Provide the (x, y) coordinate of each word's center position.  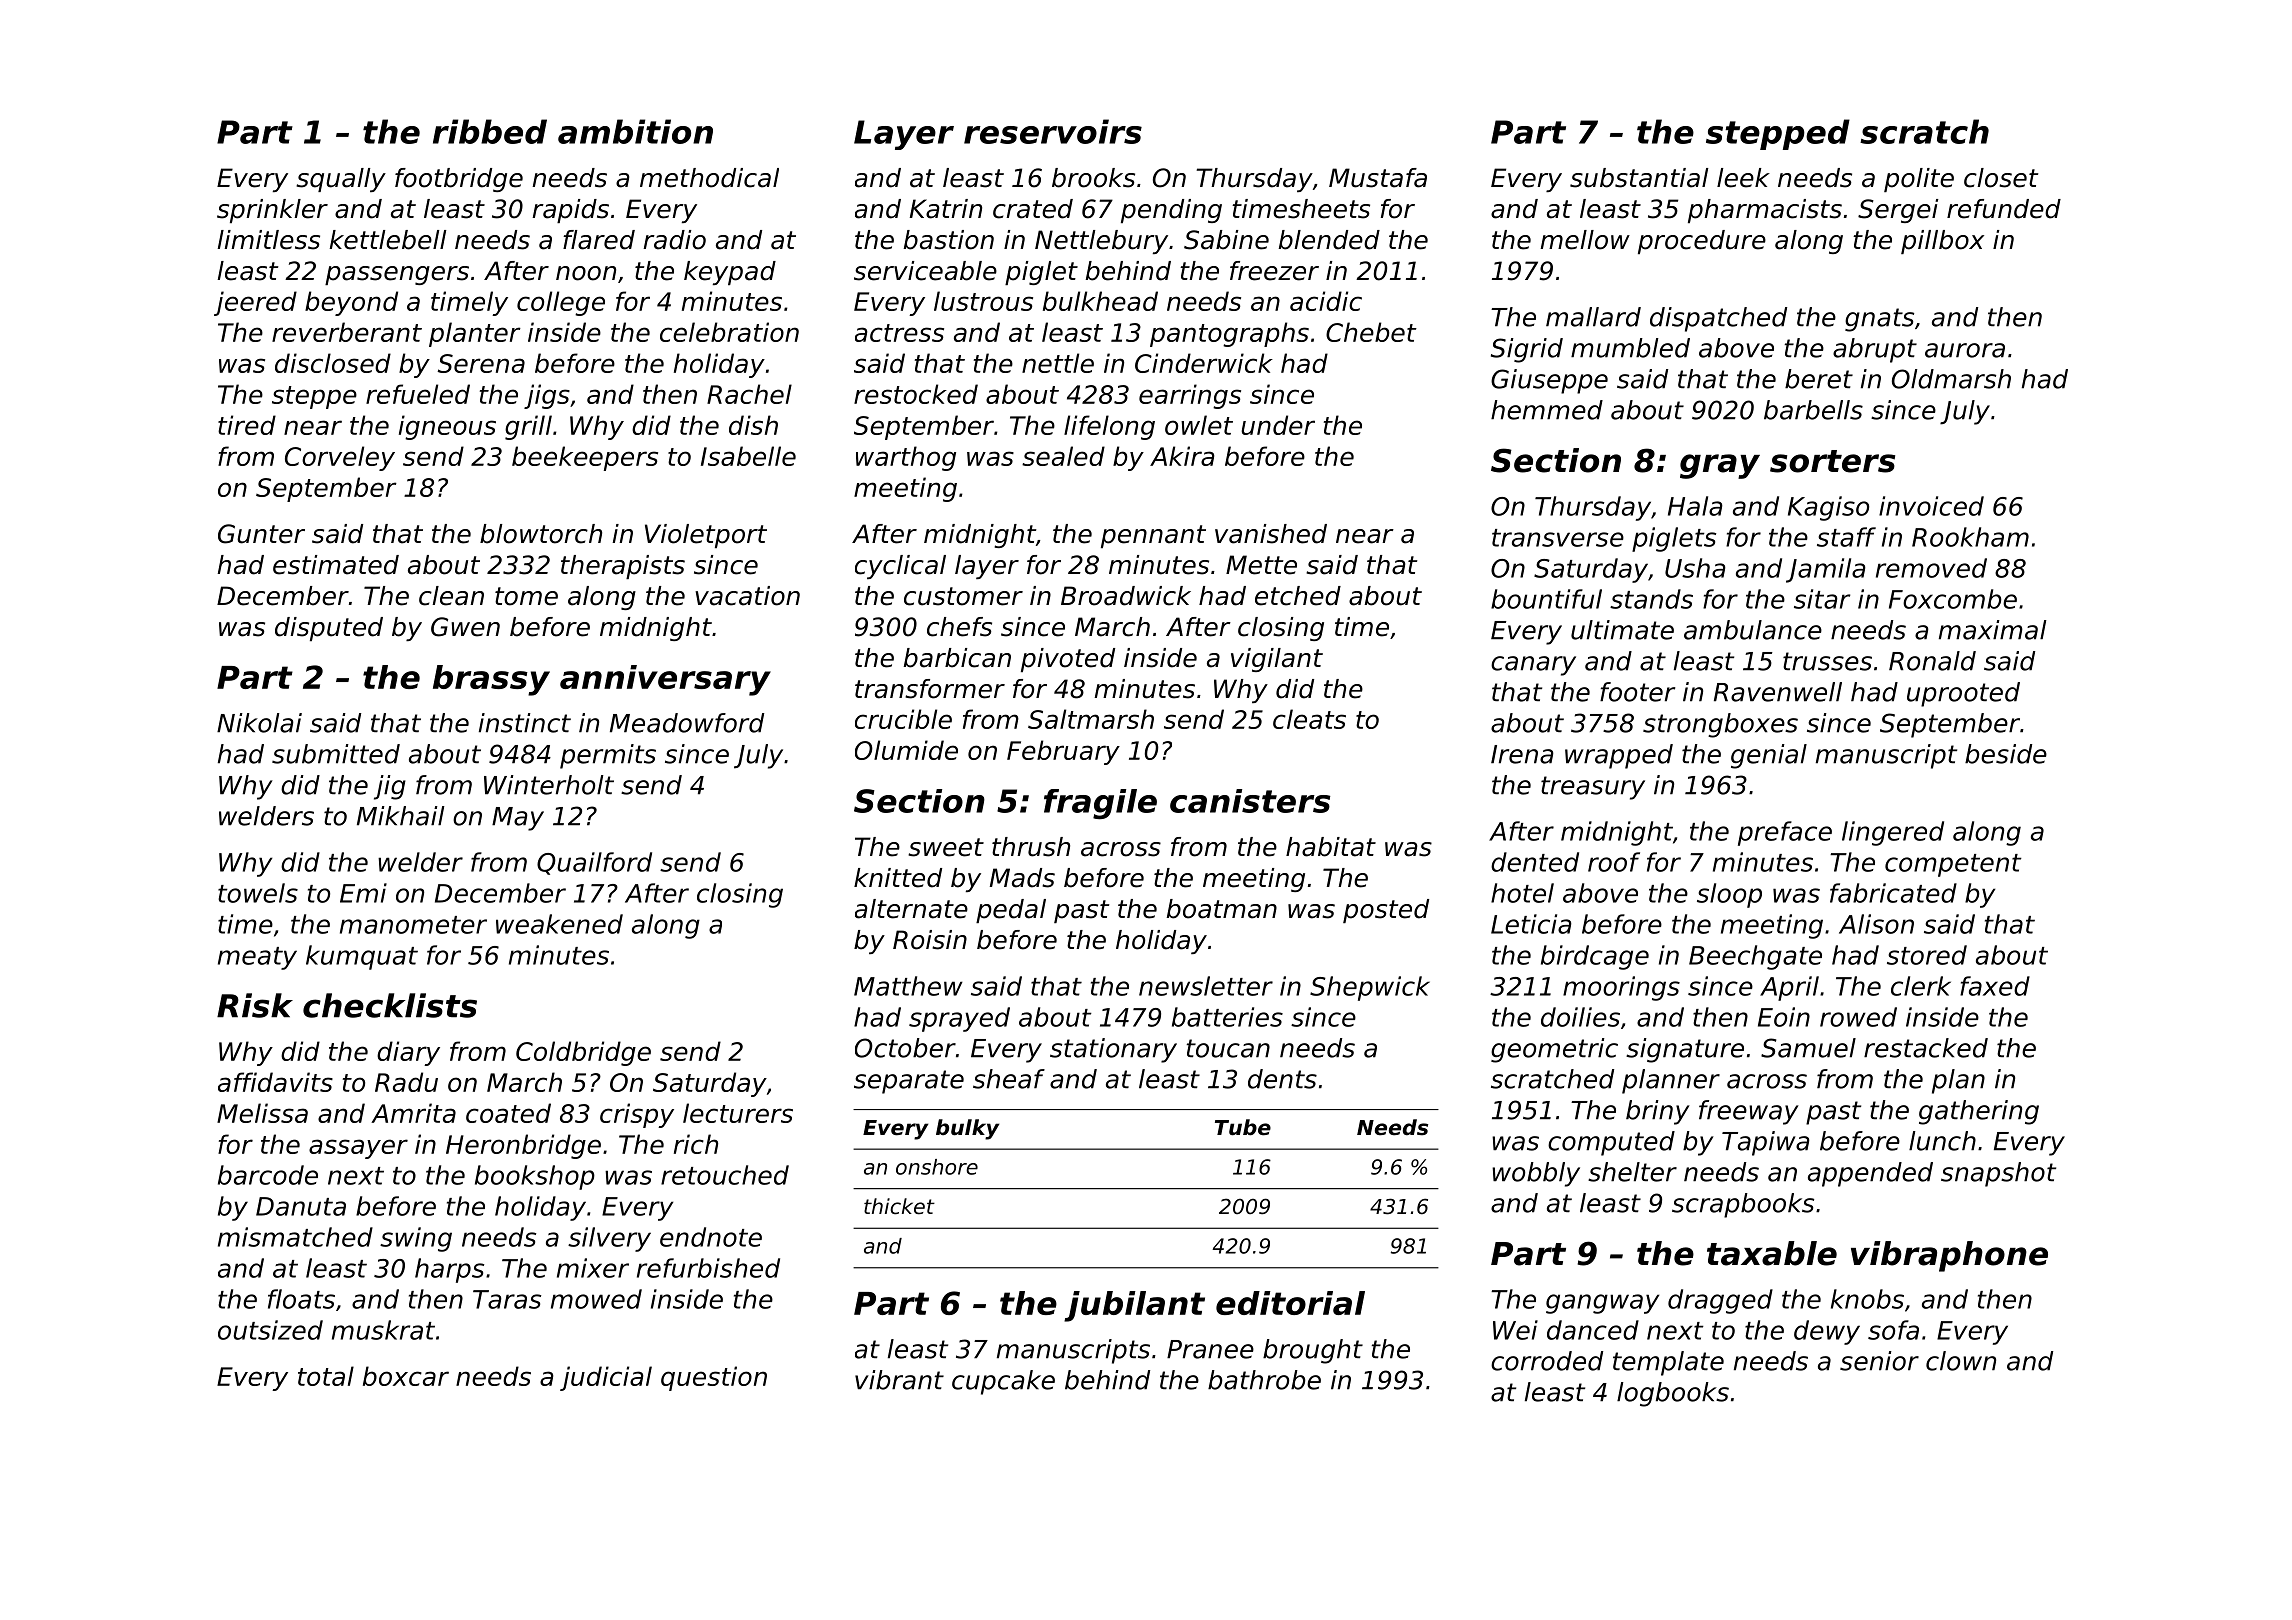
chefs (959, 627)
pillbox (1942, 242)
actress (899, 333)
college (561, 303)
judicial (606, 1378)
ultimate (1622, 630)
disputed (329, 629)
